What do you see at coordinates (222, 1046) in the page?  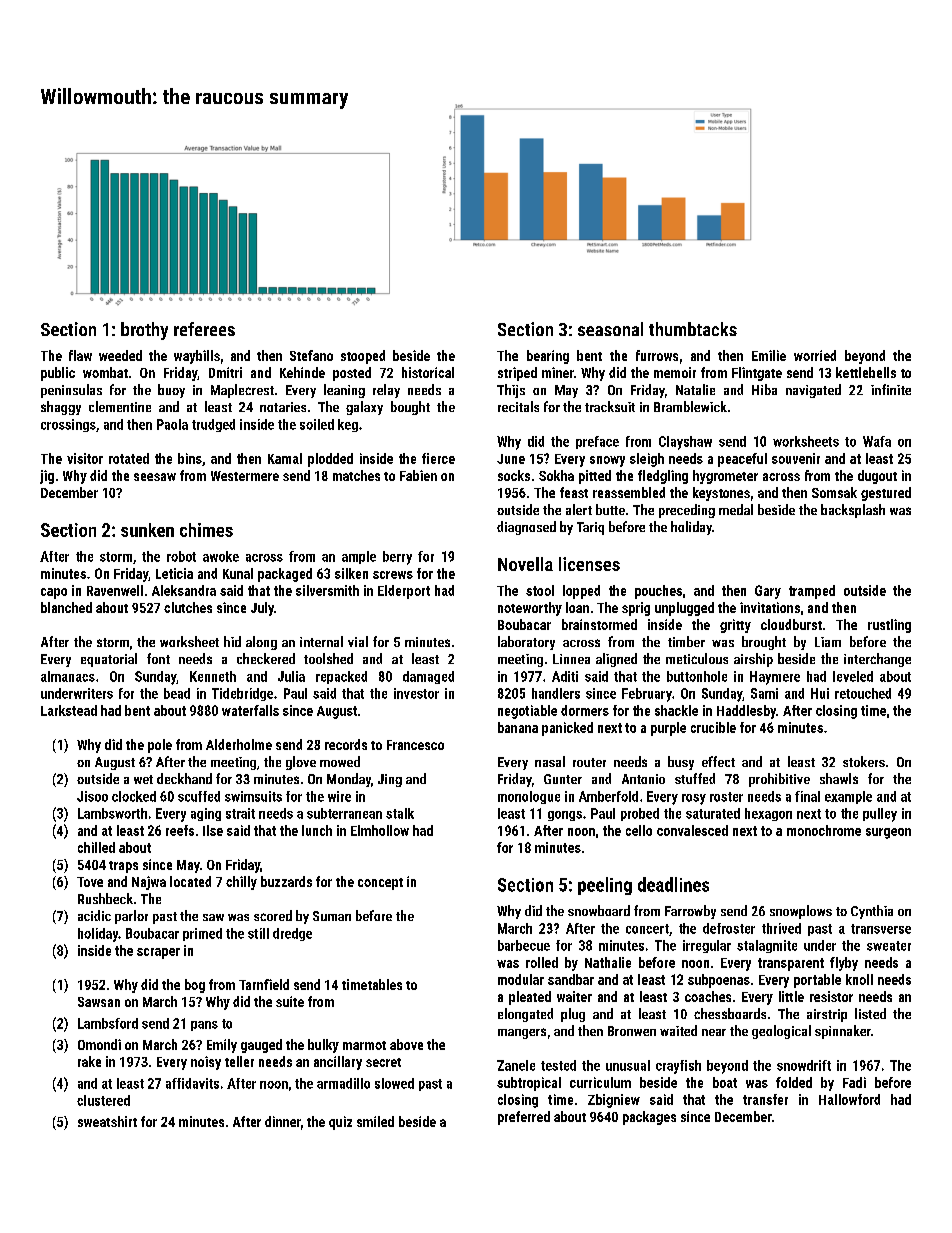 I see `Emily` at bounding box center [222, 1046].
